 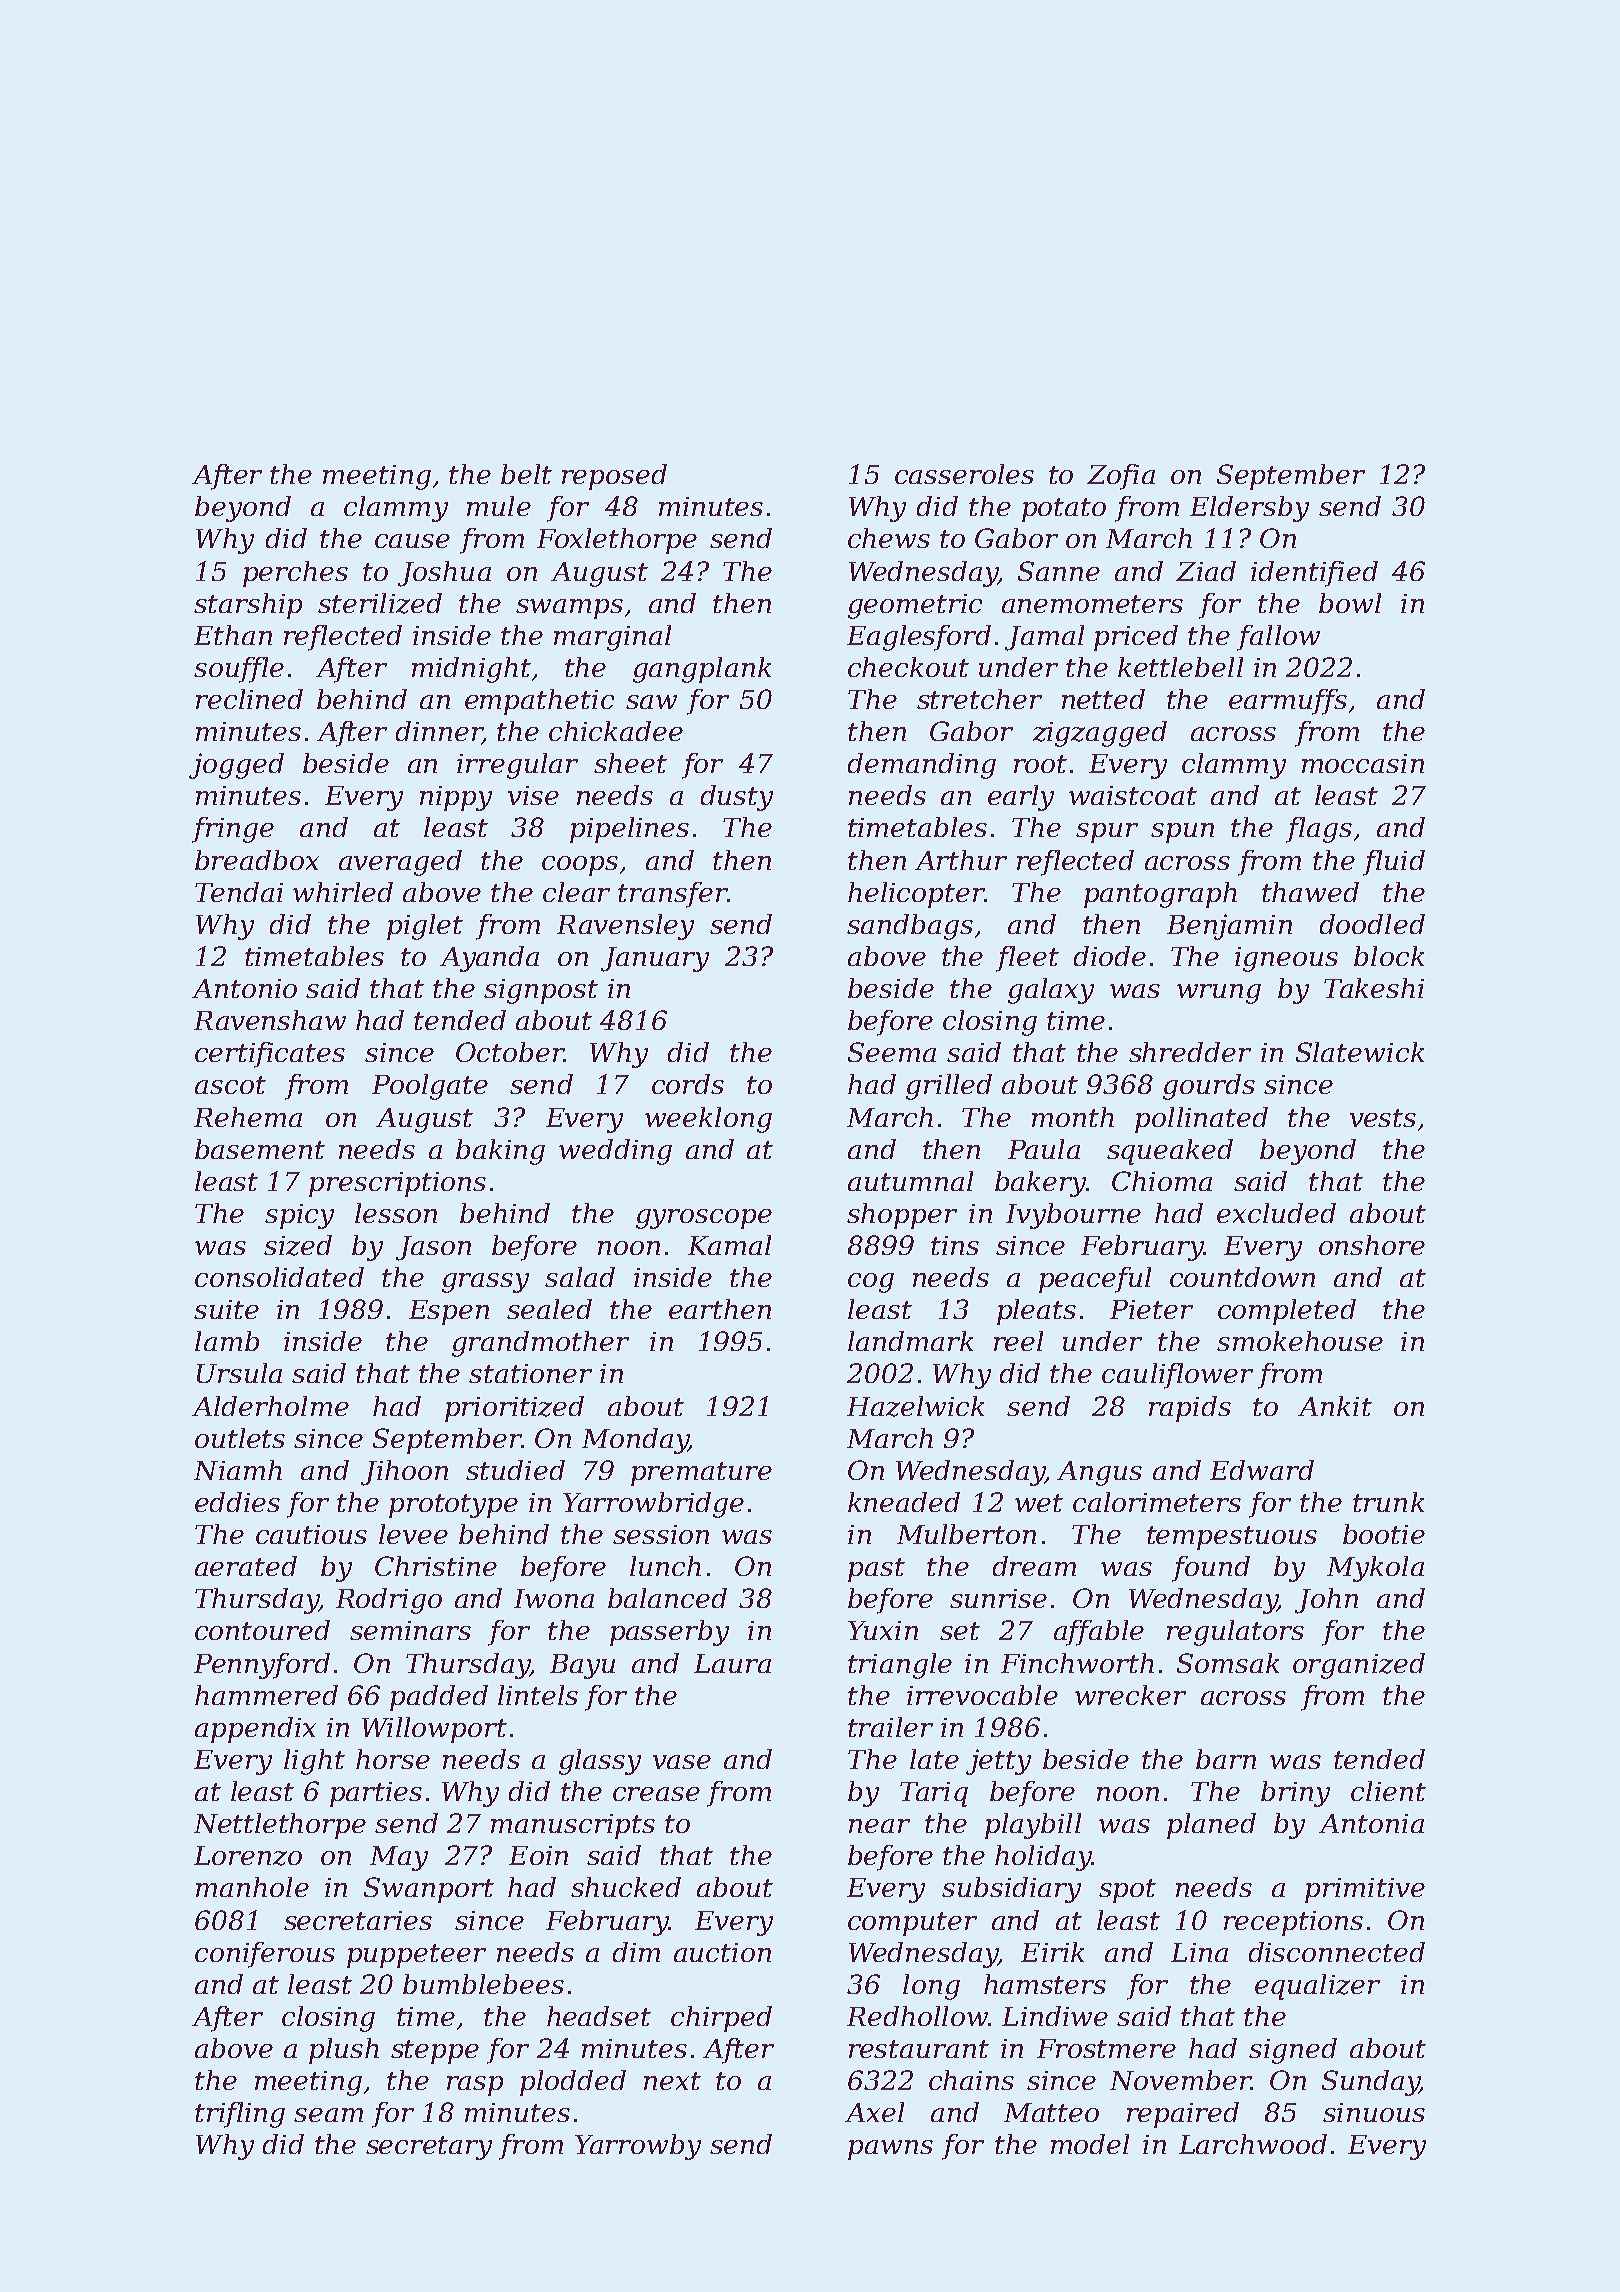 What do you see at coordinates (721, 2019) in the screenshot?
I see `chirped` at bounding box center [721, 2019].
